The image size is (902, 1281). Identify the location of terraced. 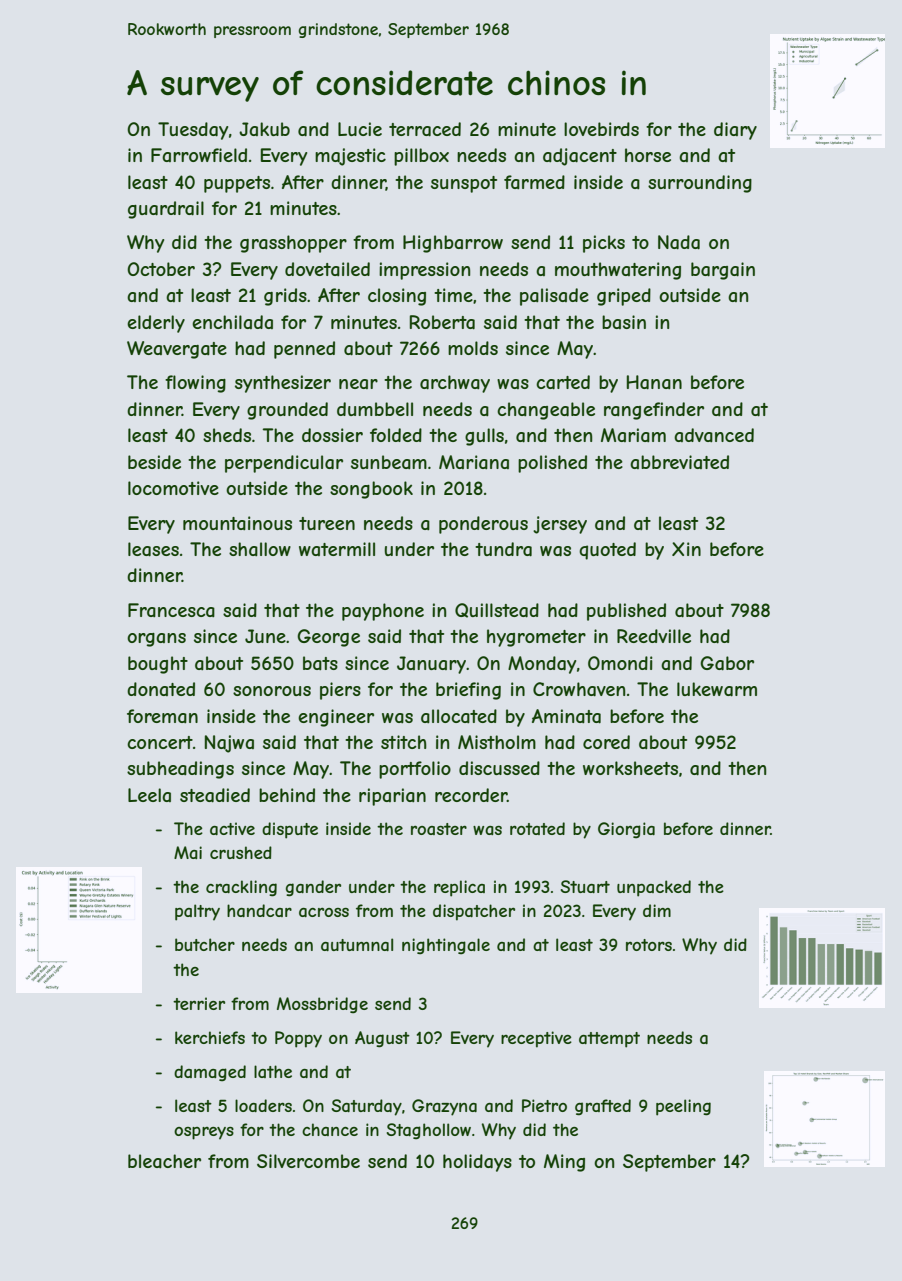
(425, 129).
